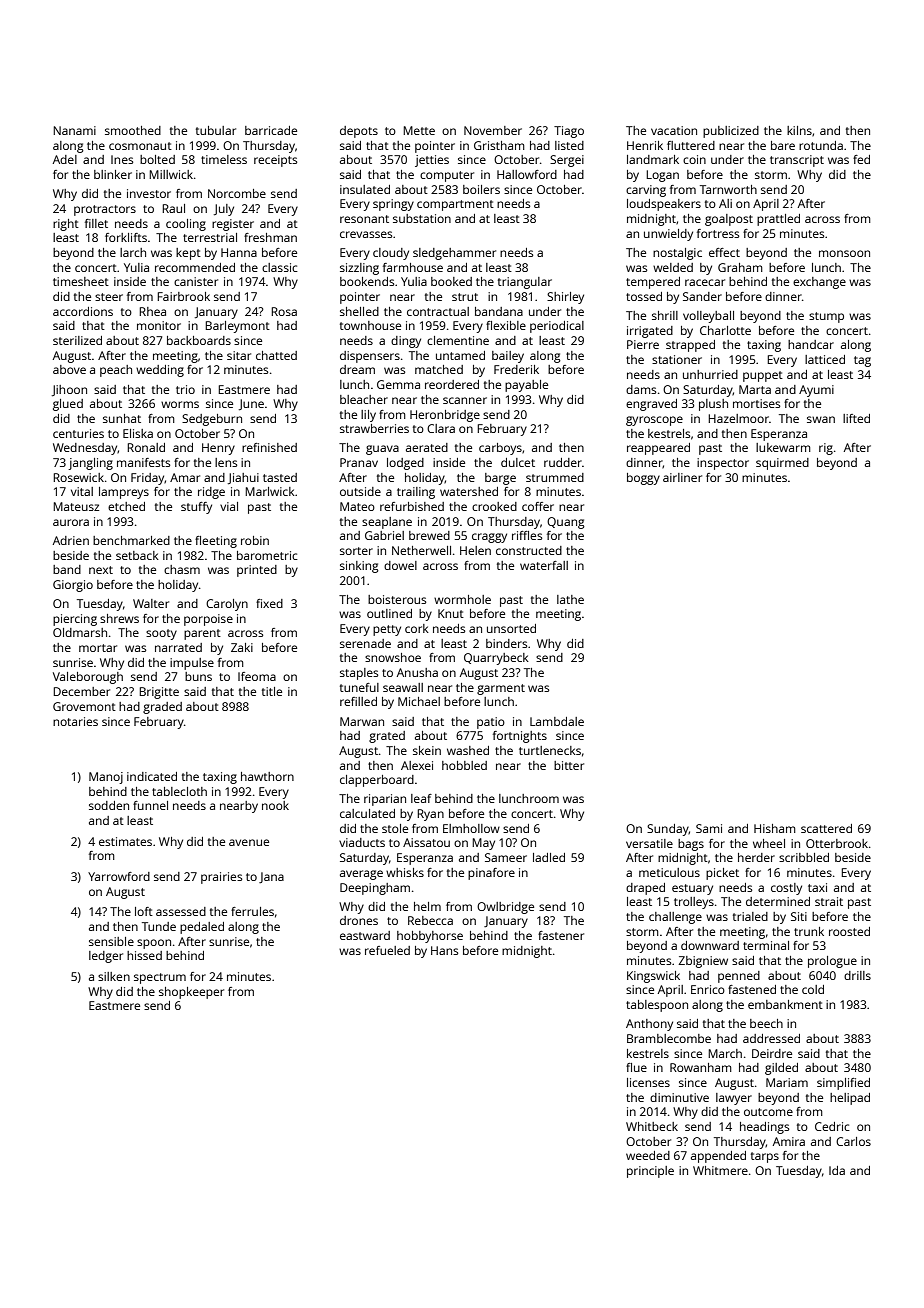  Describe the element at coordinates (88, 678) in the screenshot. I see `Valeborough` at that location.
